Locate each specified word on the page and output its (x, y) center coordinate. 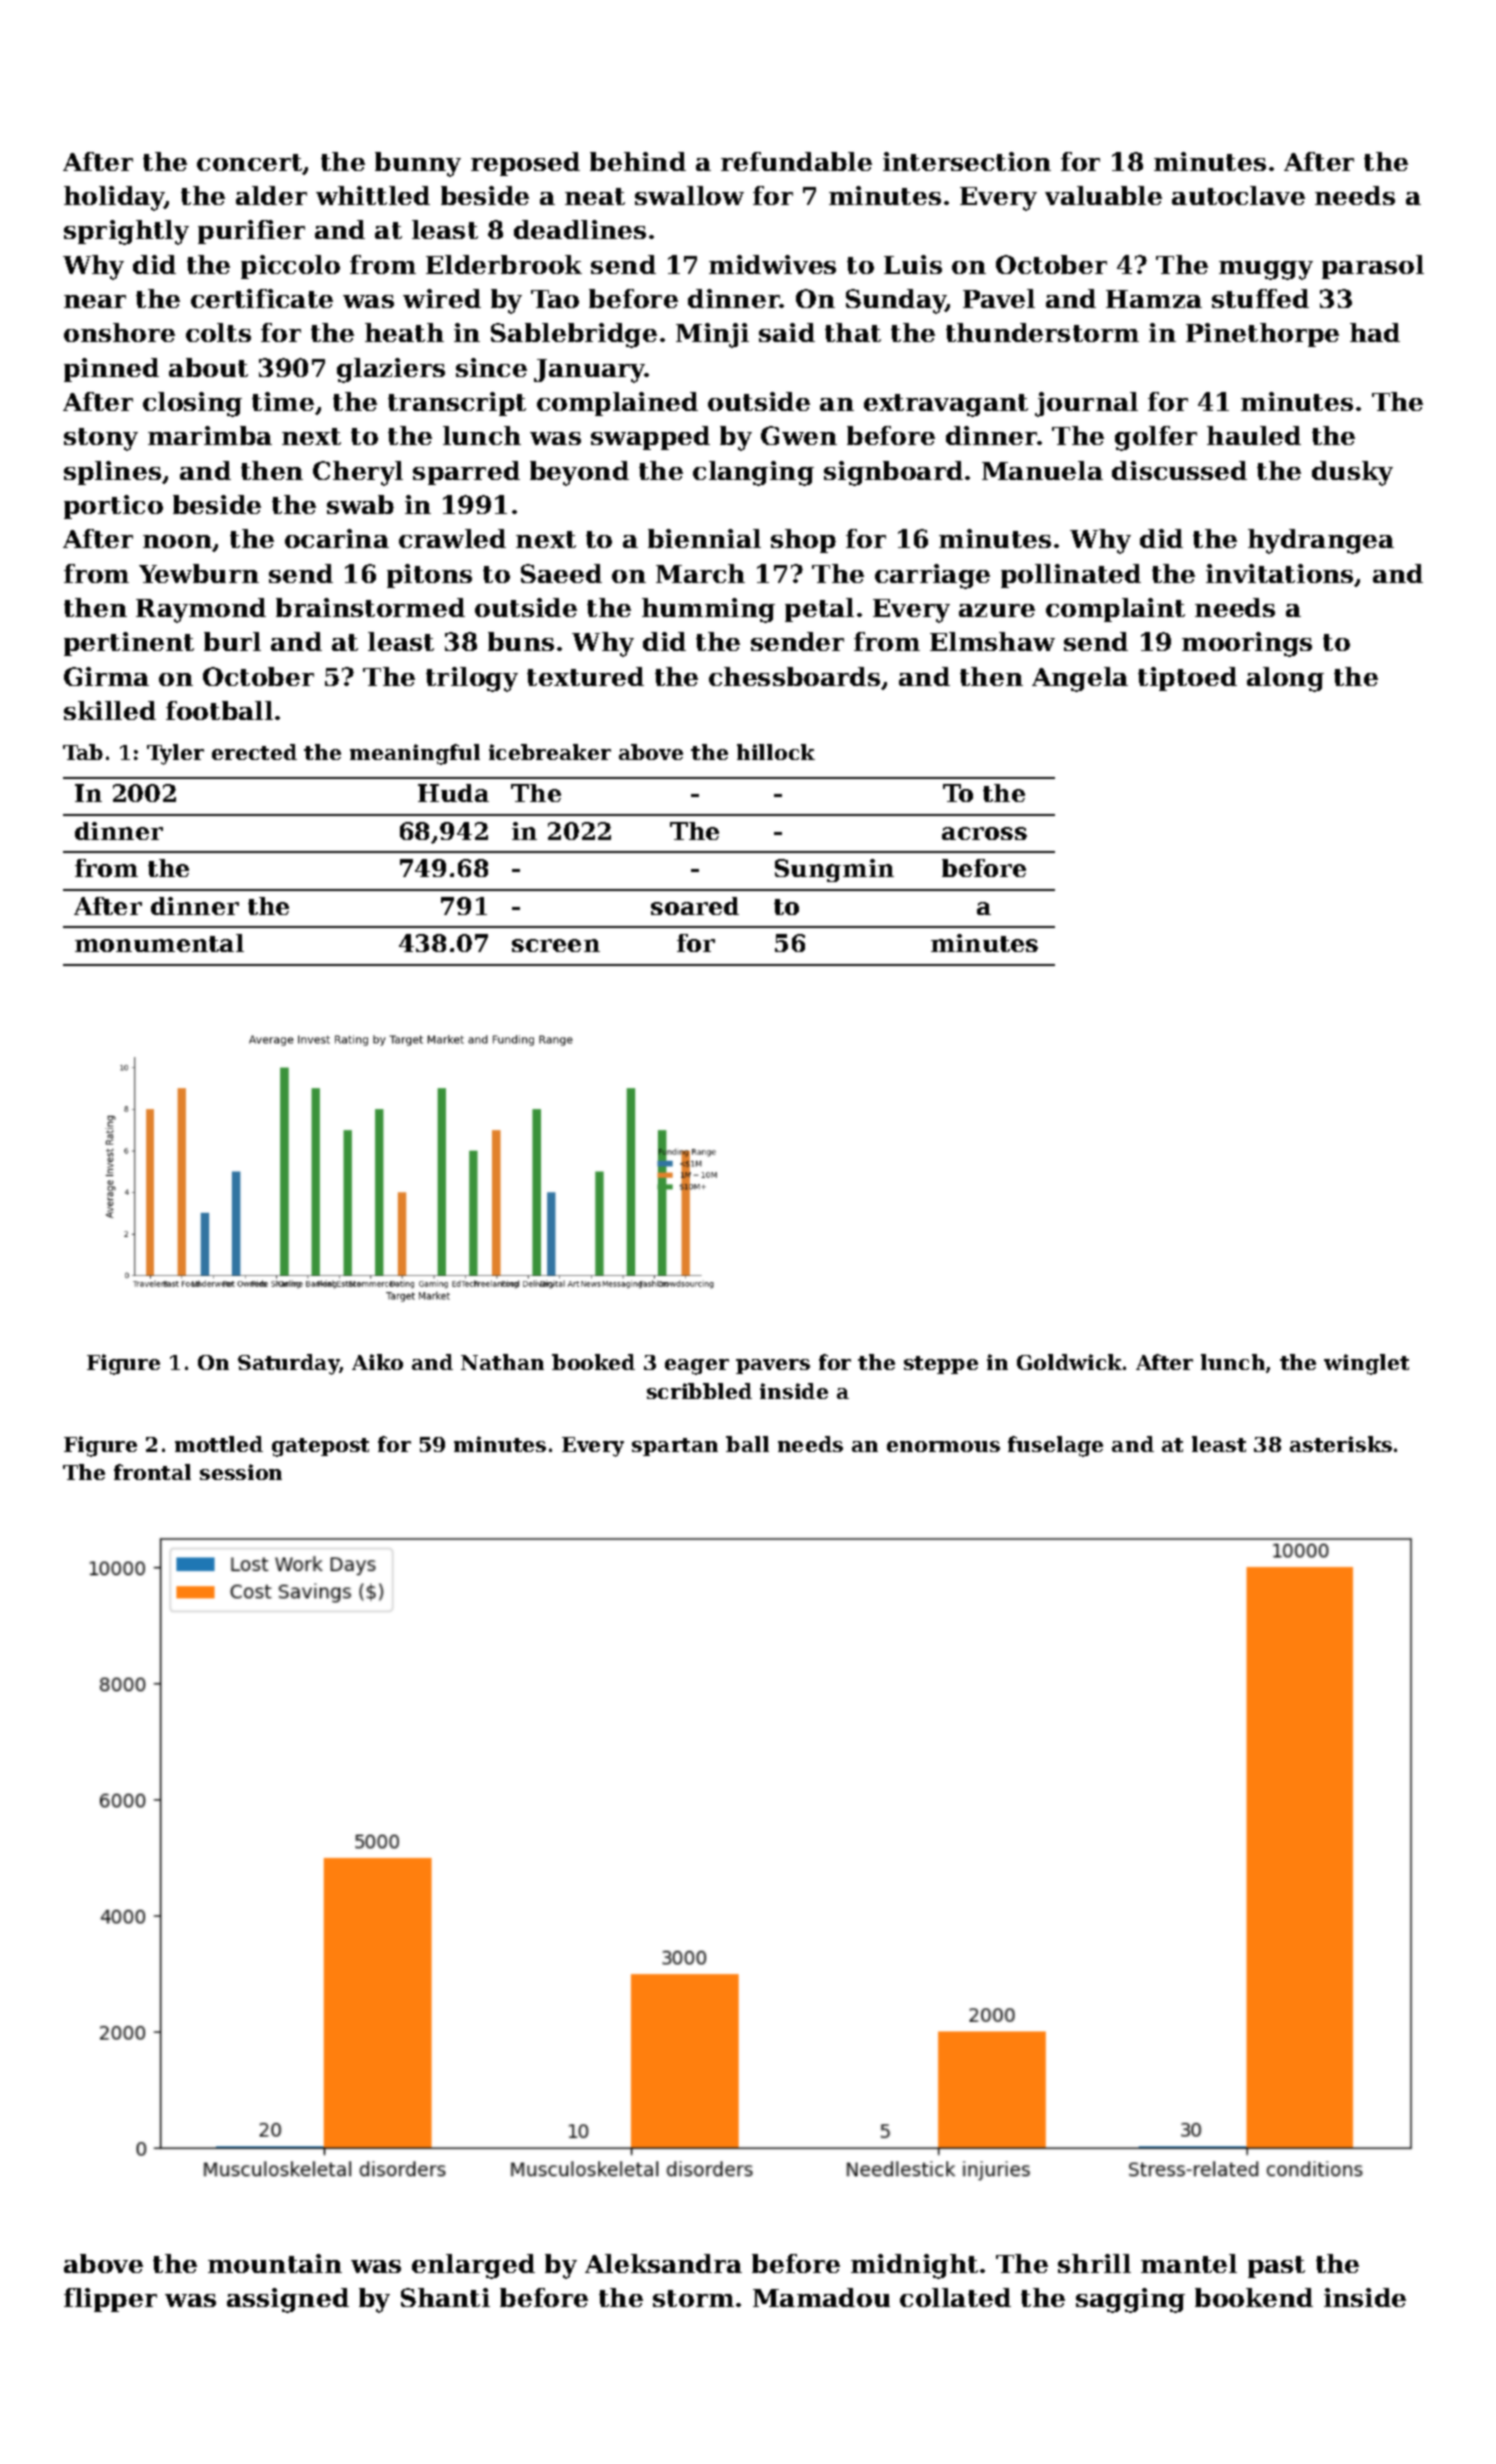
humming (708, 610)
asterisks (1341, 1444)
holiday (114, 198)
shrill (1094, 2263)
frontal (152, 1472)
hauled (1254, 435)
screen (556, 945)
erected (254, 752)
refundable (796, 161)
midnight (914, 2266)
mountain (275, 2263)
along (1285, 679)
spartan (675, 1447)
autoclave (1238, 195)
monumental (159, 943)
